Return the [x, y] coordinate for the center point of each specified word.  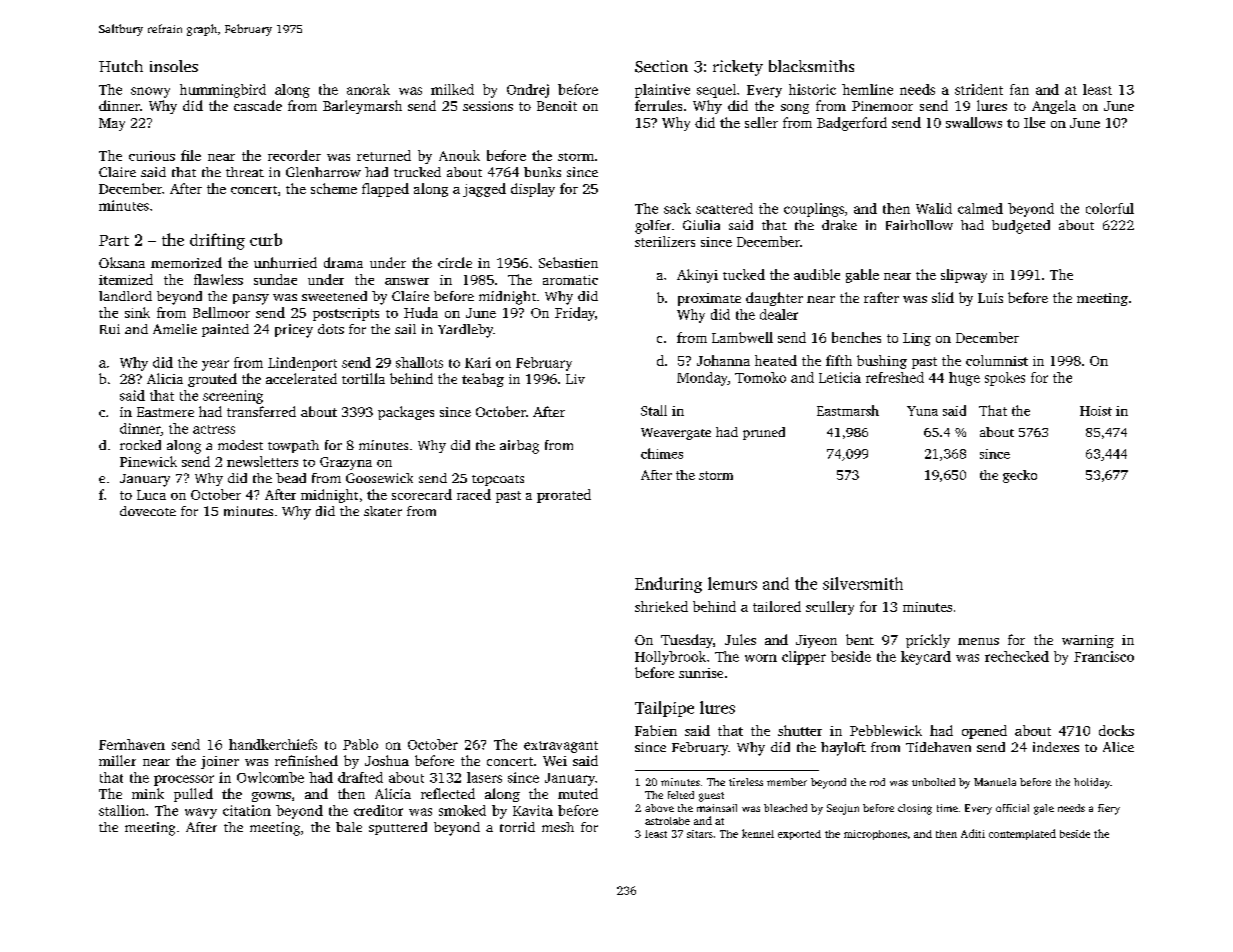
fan [1019, 89]
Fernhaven [132, 744]
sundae [275, 279]
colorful [1110, 208]
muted [578, 793]
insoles [174, 66]
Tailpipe [664, 709]
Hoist [1096, 411]
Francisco [1104, 656]
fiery [1109, 809]
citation [247, 810]
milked [452, 89]
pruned [764, 433]
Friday [575, 314]
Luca [151, 495]
